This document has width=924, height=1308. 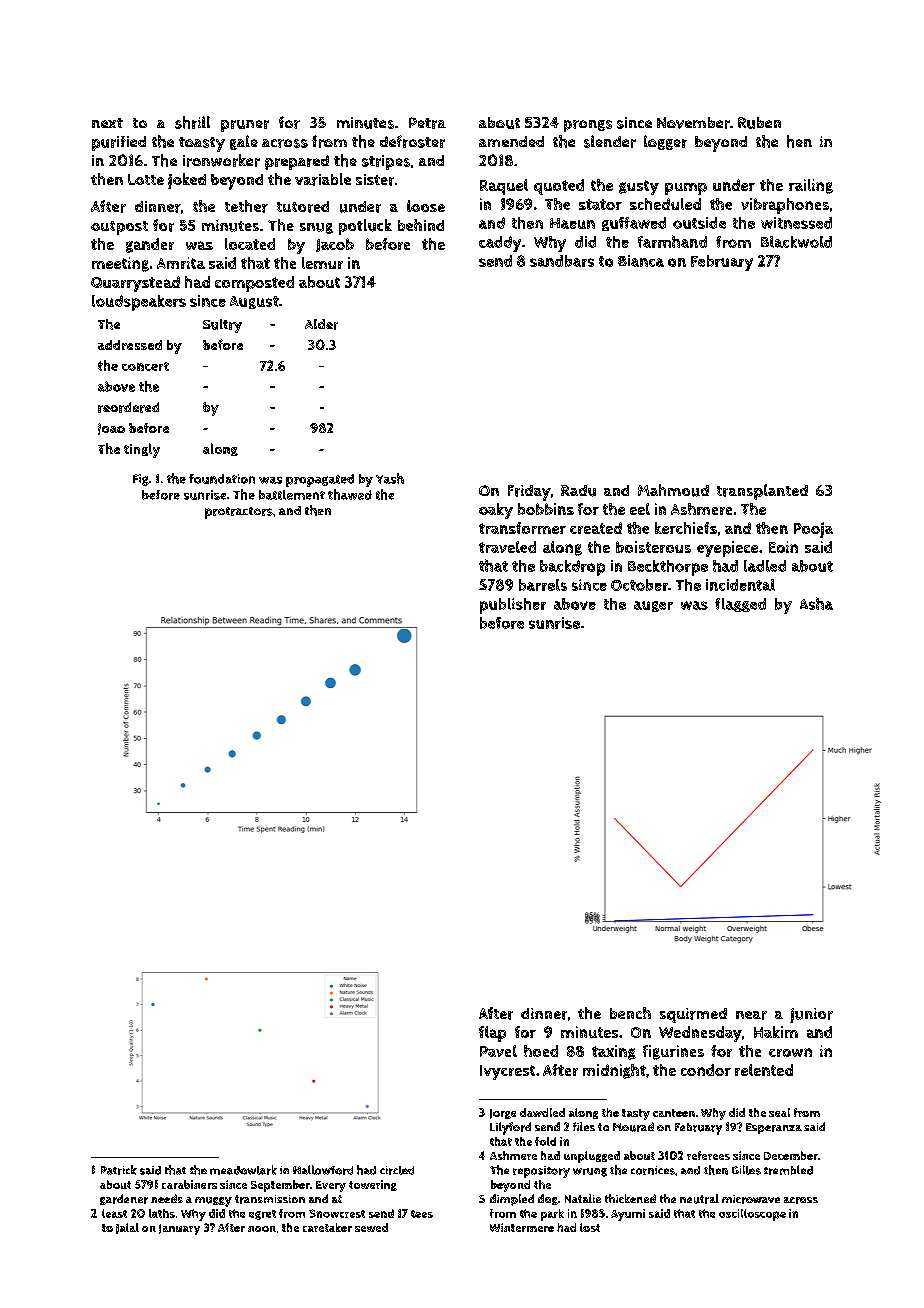 What do you see at coordinates (813, 530) in the document?
I see `Pooja` at bounding box center [813, 530].
